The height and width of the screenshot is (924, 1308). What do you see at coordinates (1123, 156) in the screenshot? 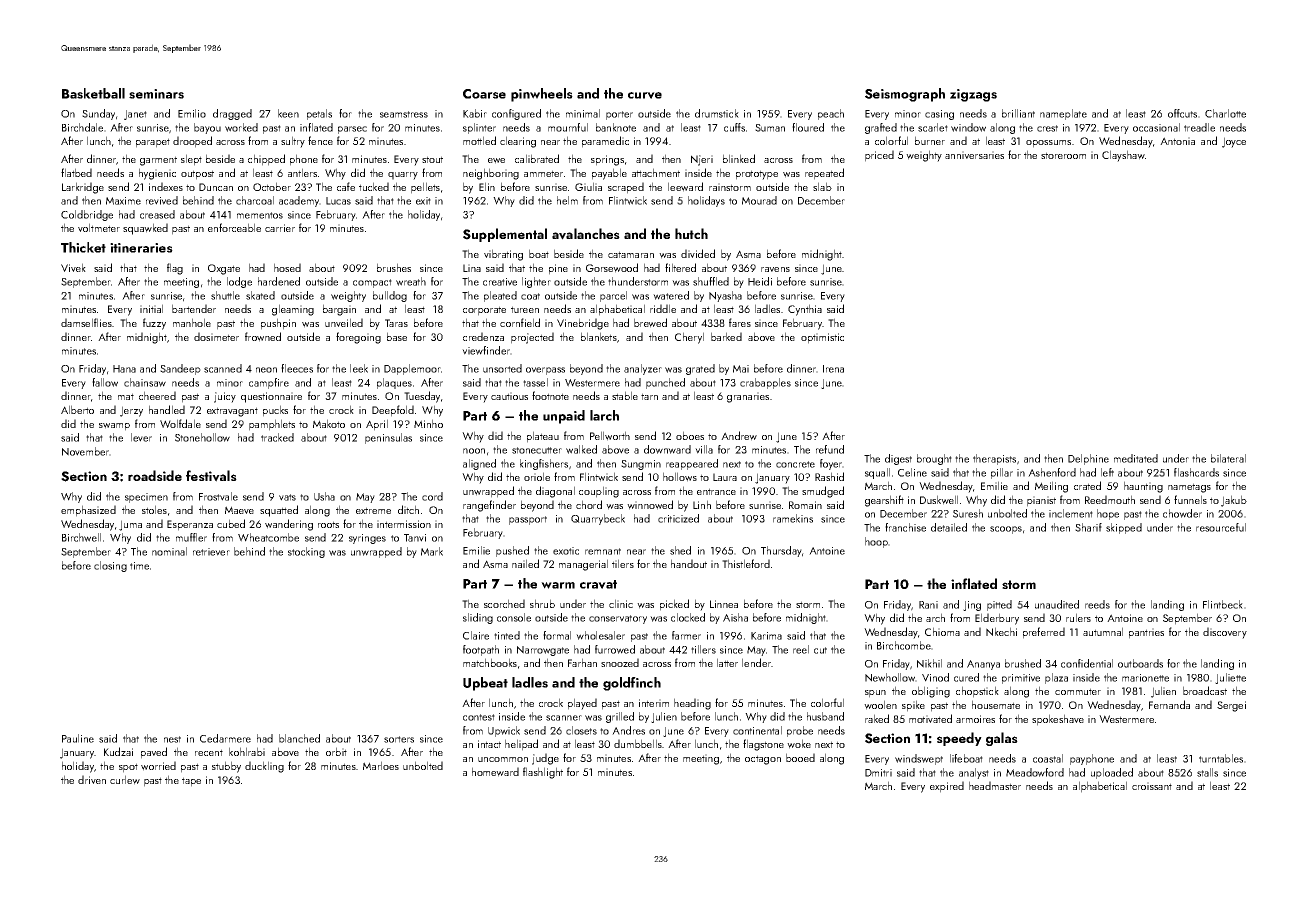
I see `Clayshaw` at bounding box center [1123, 156].
